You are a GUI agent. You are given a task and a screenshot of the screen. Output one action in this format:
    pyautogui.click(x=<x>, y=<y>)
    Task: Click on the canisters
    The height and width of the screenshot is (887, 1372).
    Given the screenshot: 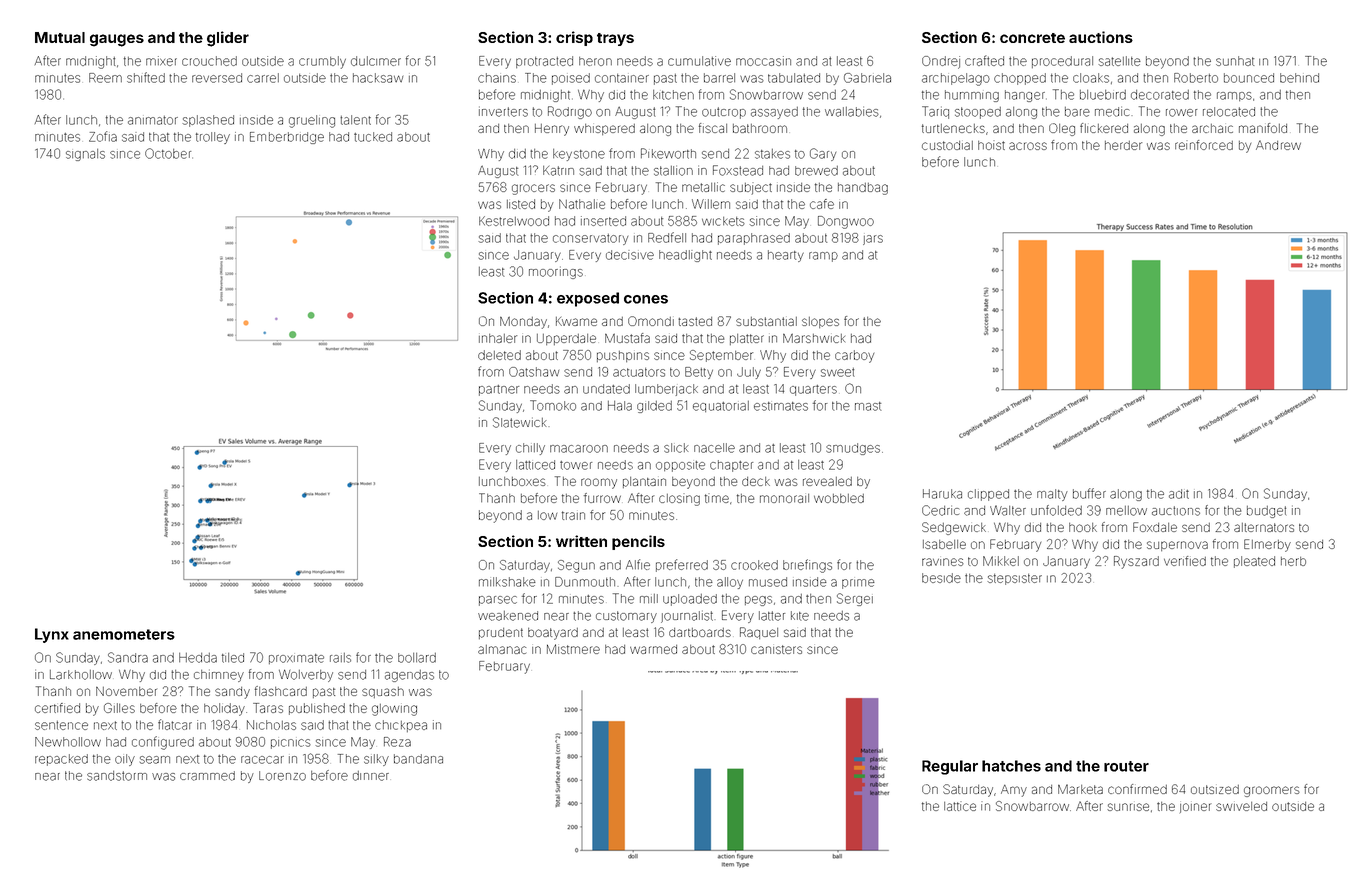 What is the action you would take?
    pyautogui.click(x=776, y=649)
